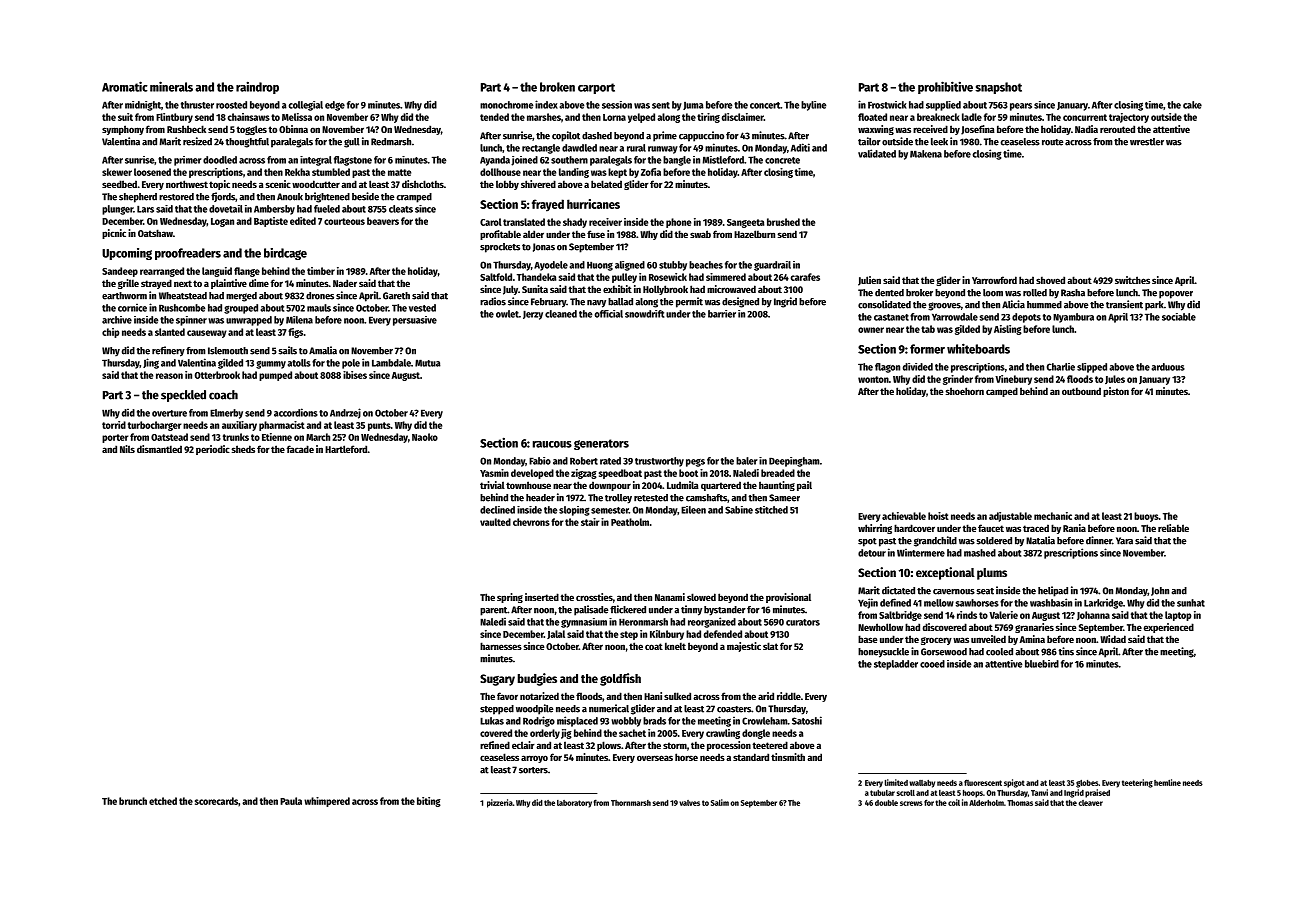  I want to click on Milena, so click(299, 320).
